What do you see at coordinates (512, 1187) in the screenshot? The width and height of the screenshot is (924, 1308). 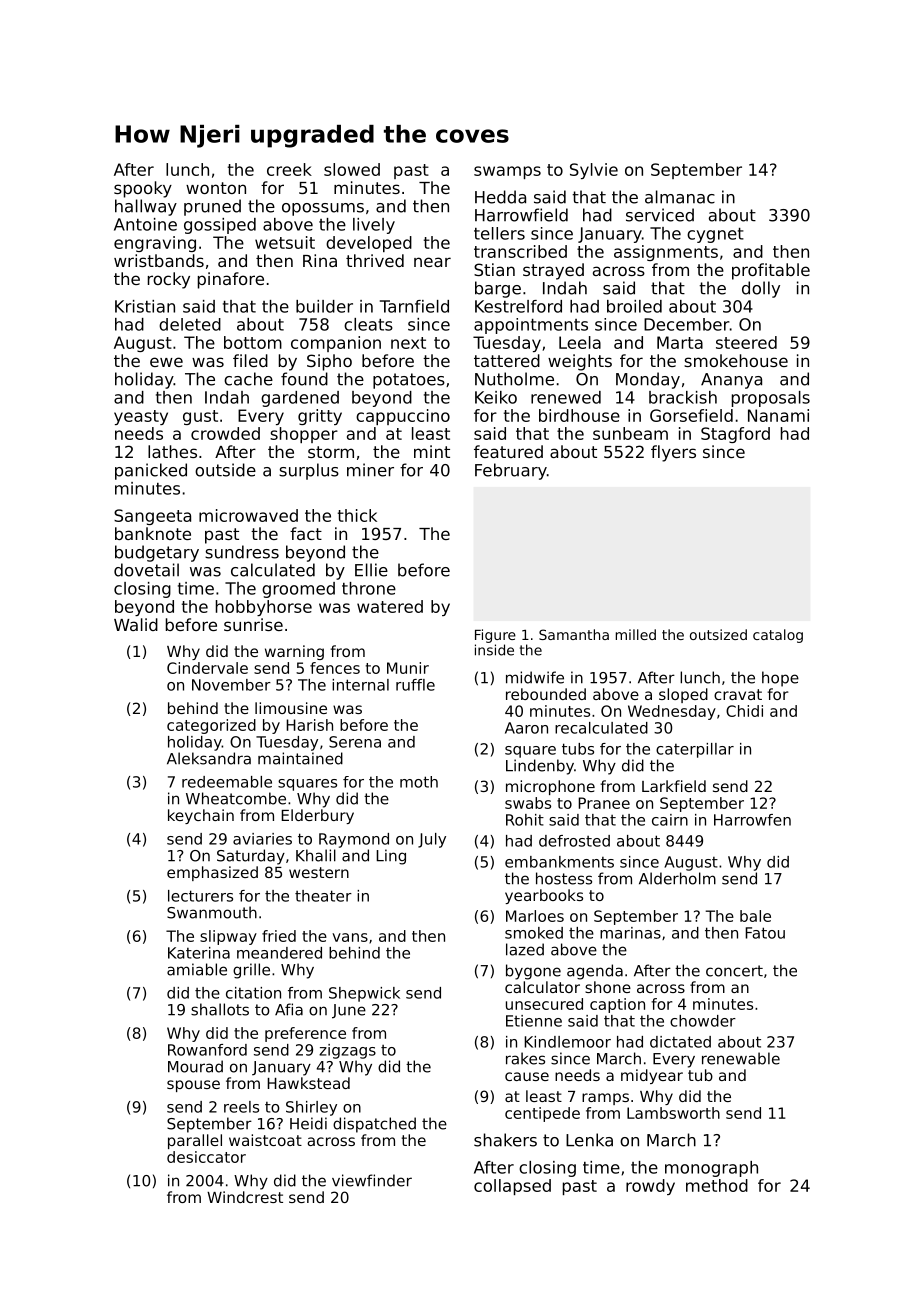 I see `collapsed` at bounding box center [512, 1187].
